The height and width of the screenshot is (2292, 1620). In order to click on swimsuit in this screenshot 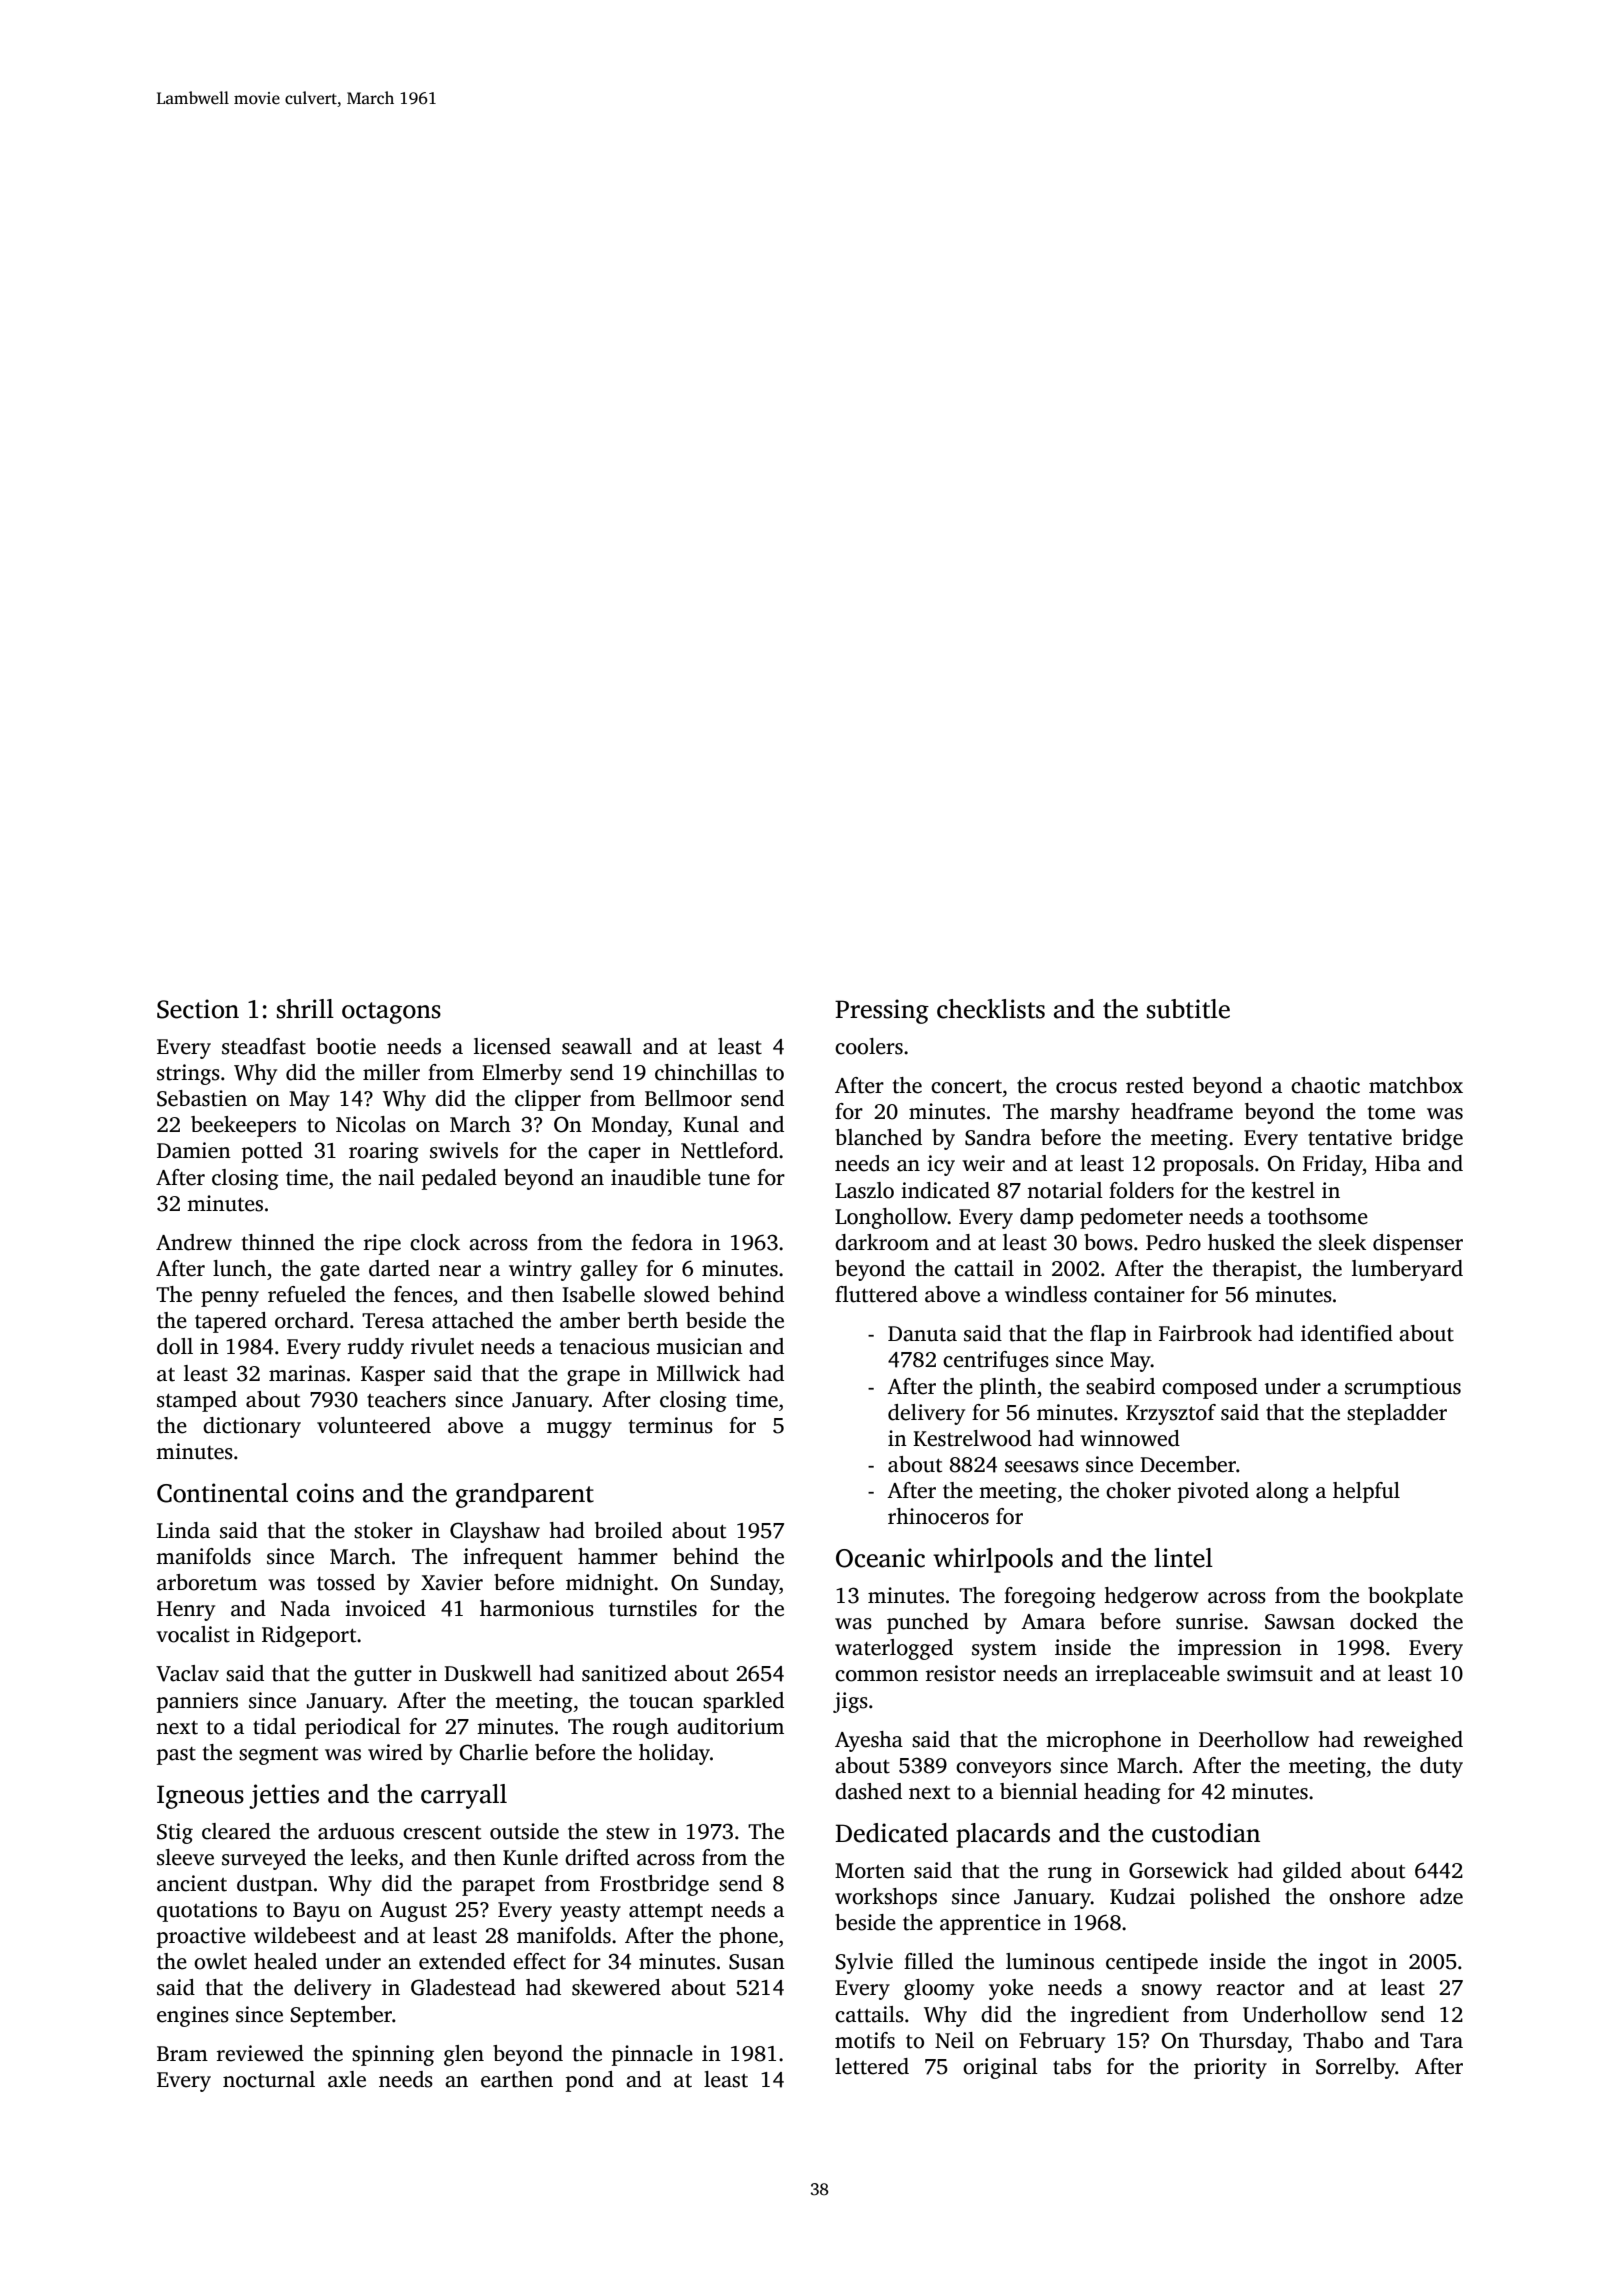, I will do `click(1270, 1673)`.
